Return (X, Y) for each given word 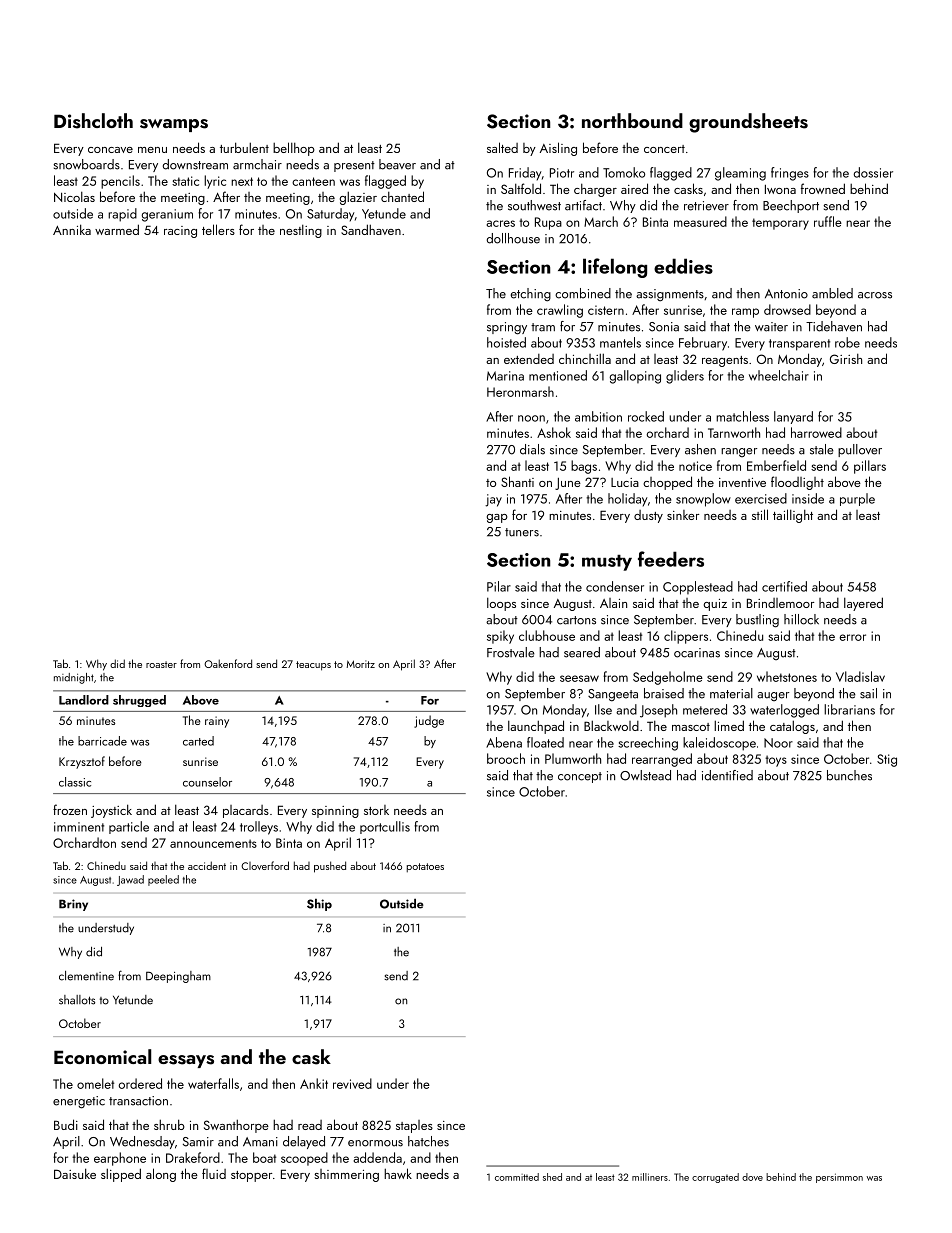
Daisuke (75, 1173)
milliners (650, 1177)
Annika (72, 229)
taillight (793, 516)
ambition (598, 416)
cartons (576, 620)
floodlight (797, 483)
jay (493, 500)
